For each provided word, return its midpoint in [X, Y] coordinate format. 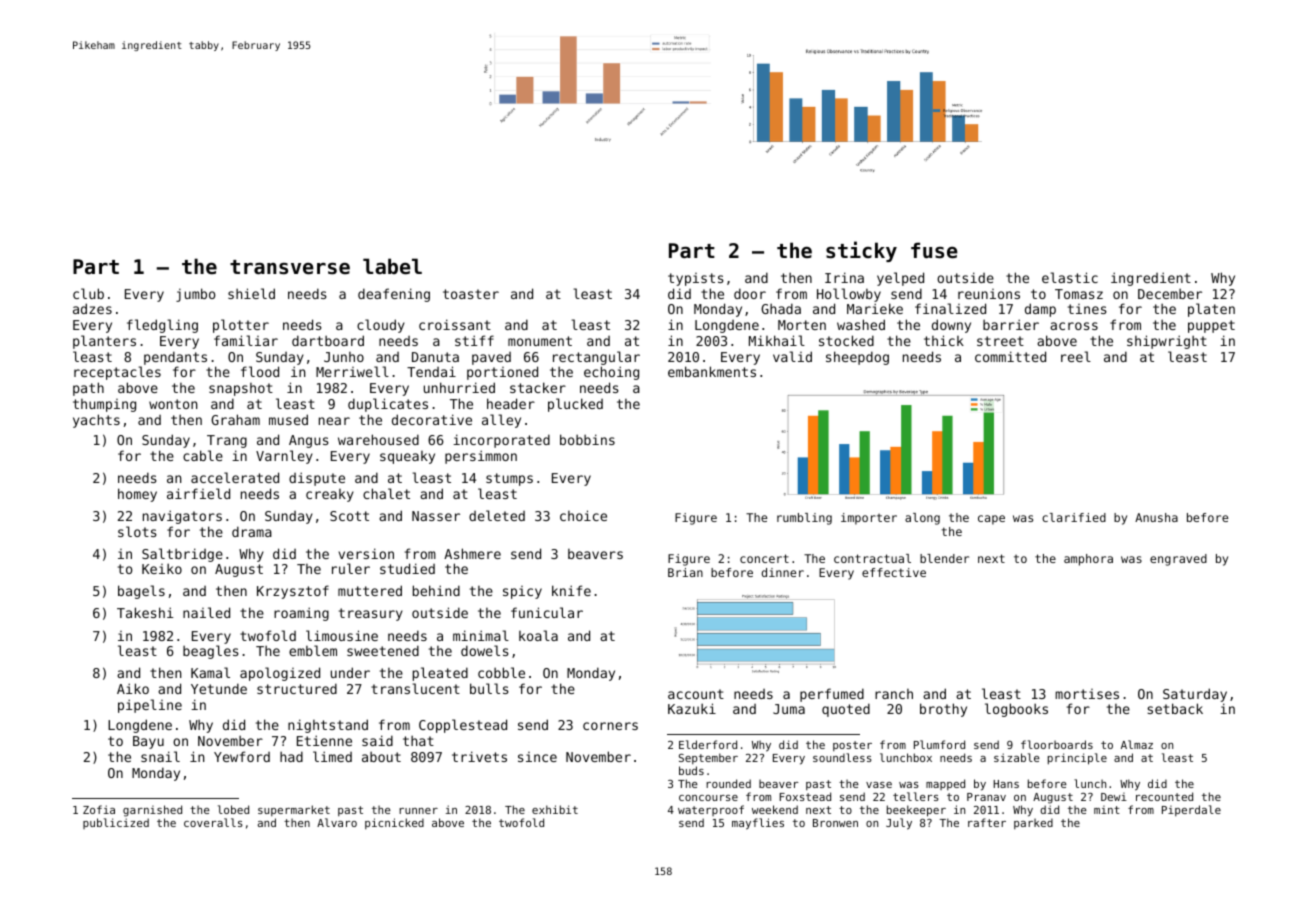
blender [944, 558]
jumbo [195, 295]
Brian [685, 572]
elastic [1070, 277]
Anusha [1156, 517]
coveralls [213, 822]
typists [696, 279]
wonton [173, 404]
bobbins [587, 439]
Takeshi [145, 612]
